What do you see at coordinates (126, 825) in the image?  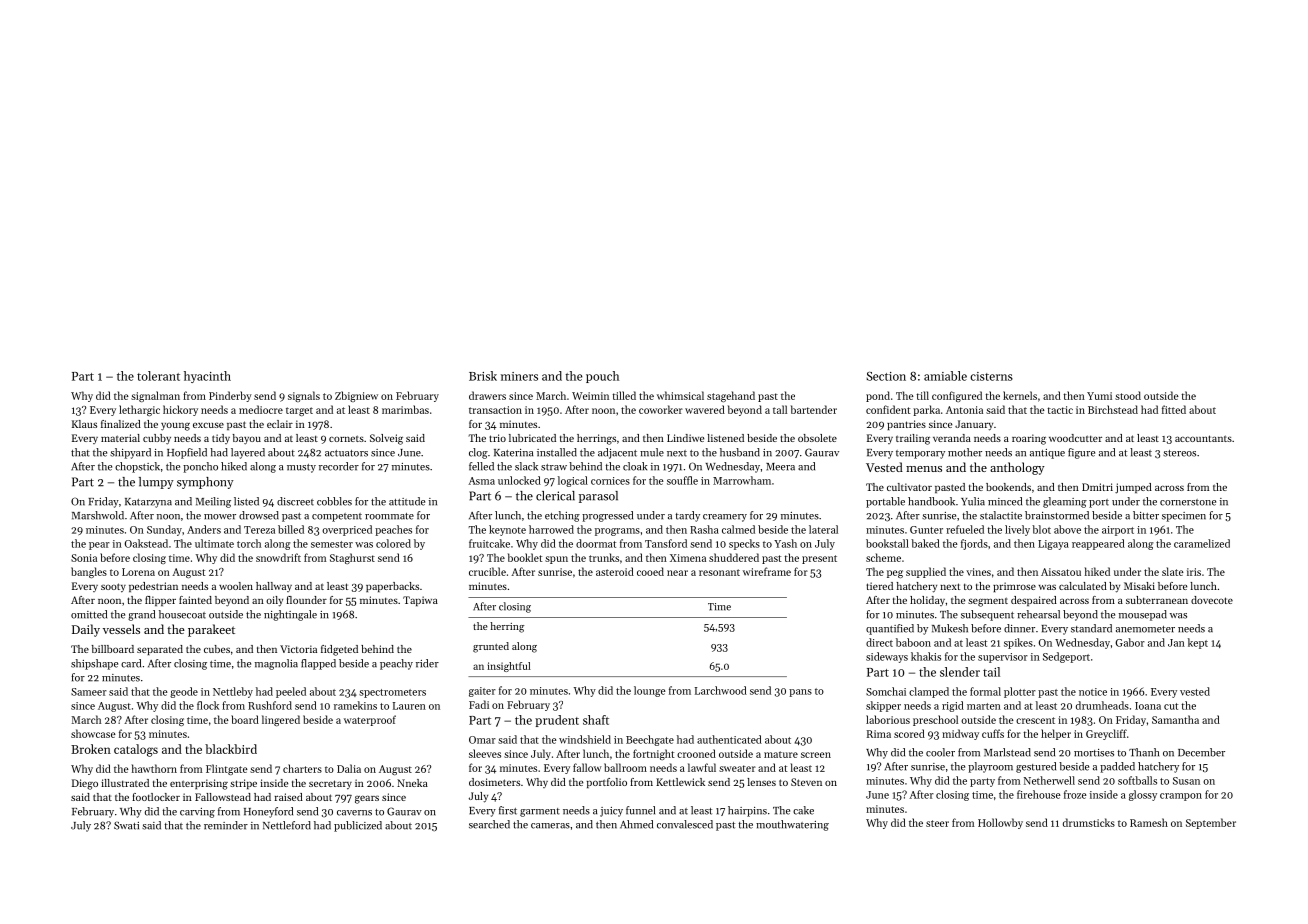 I see `Swati` at bounding box center [126, 825].
